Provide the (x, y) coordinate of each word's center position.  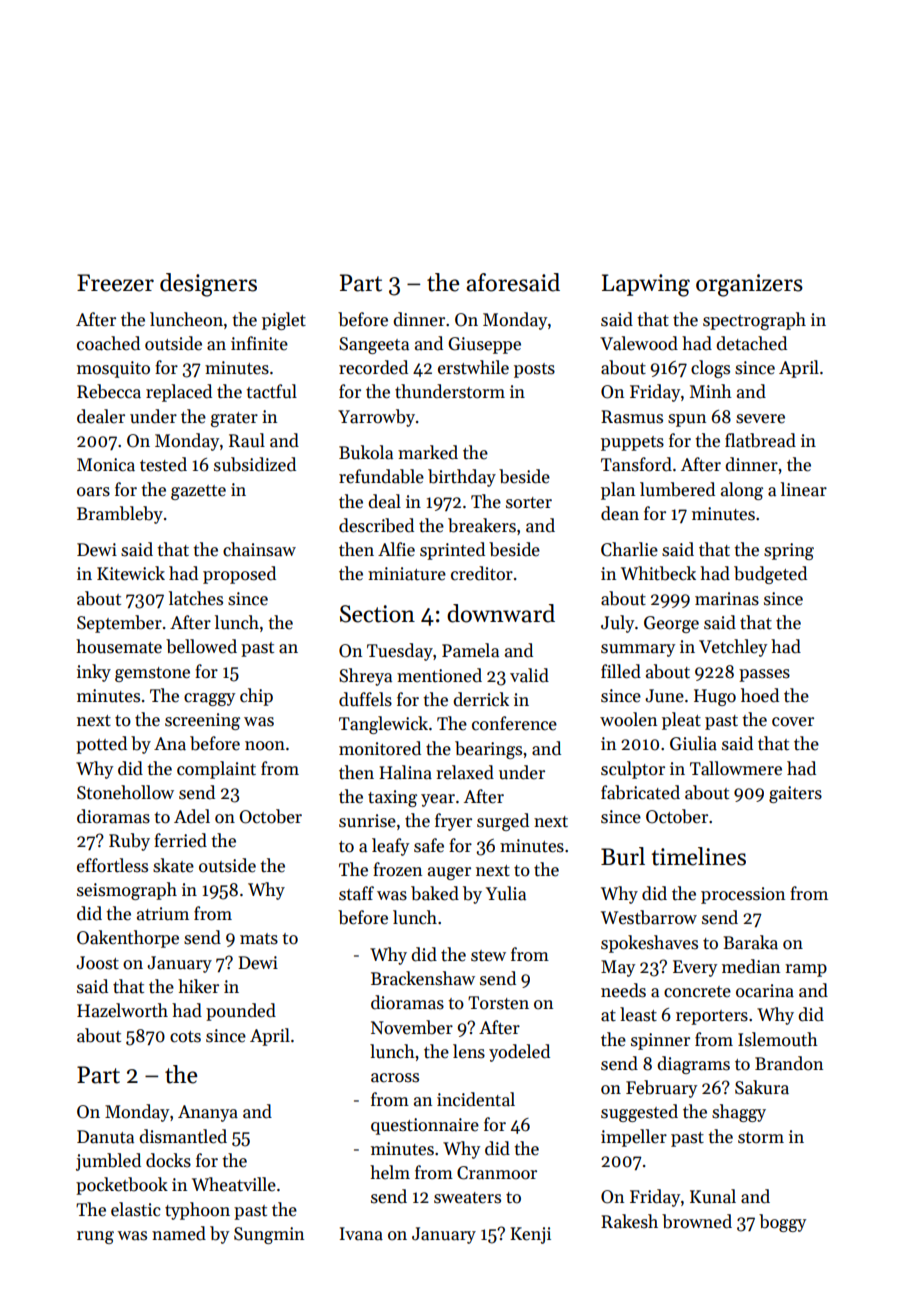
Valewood (639, 343)
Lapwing (646, 285)
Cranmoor (497, 1173)
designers (208, 285)
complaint (216, 770)
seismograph (127, 891)
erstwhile (473, 367)
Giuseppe (484, 345)
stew (488, 956)
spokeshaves (649, 944)
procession (743, 895)
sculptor (633, 770)
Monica (106, 465)
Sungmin (269, 1235)
